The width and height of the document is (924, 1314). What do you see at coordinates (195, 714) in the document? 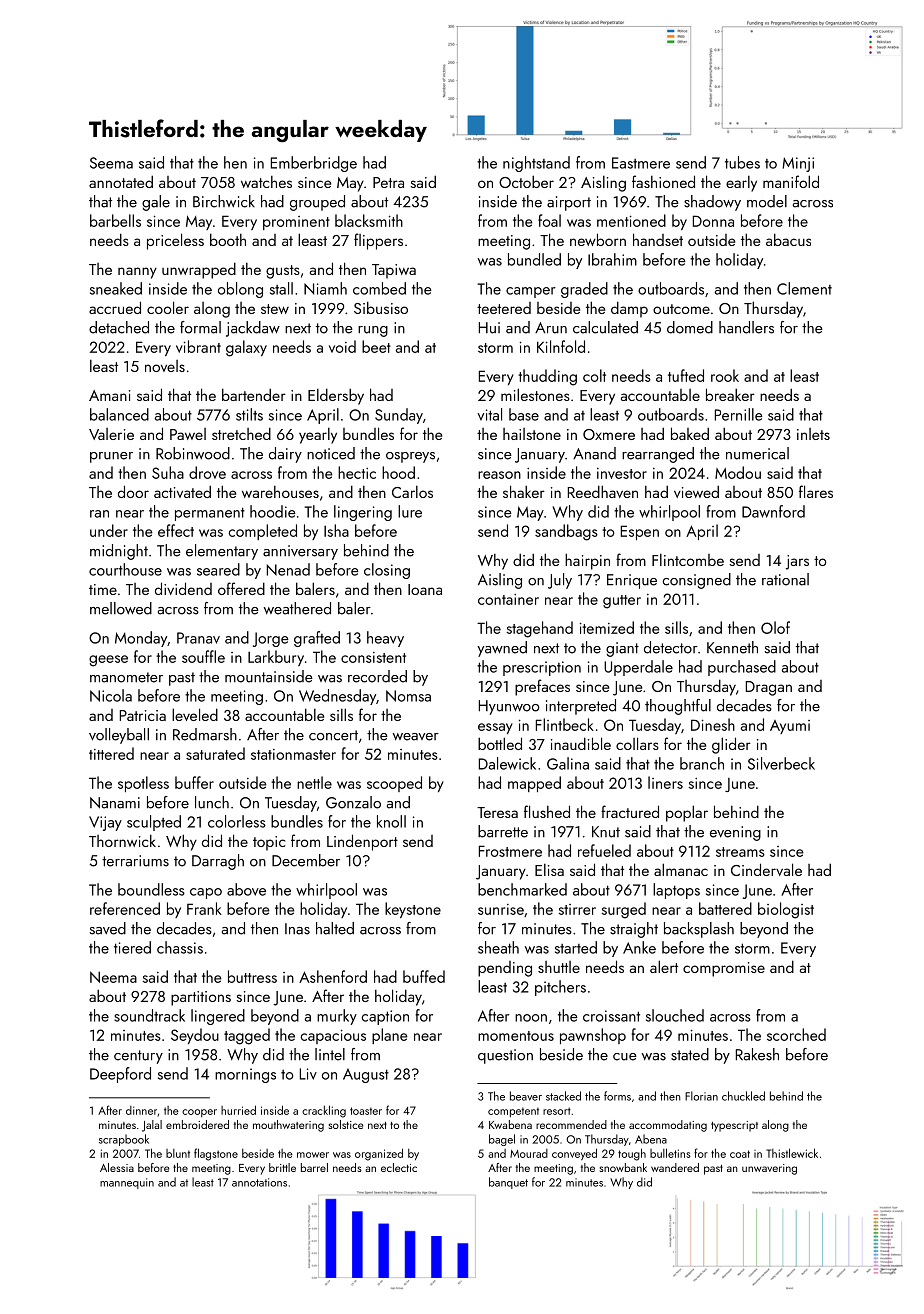
I see `leveled` at bounding box center [195, 714].
